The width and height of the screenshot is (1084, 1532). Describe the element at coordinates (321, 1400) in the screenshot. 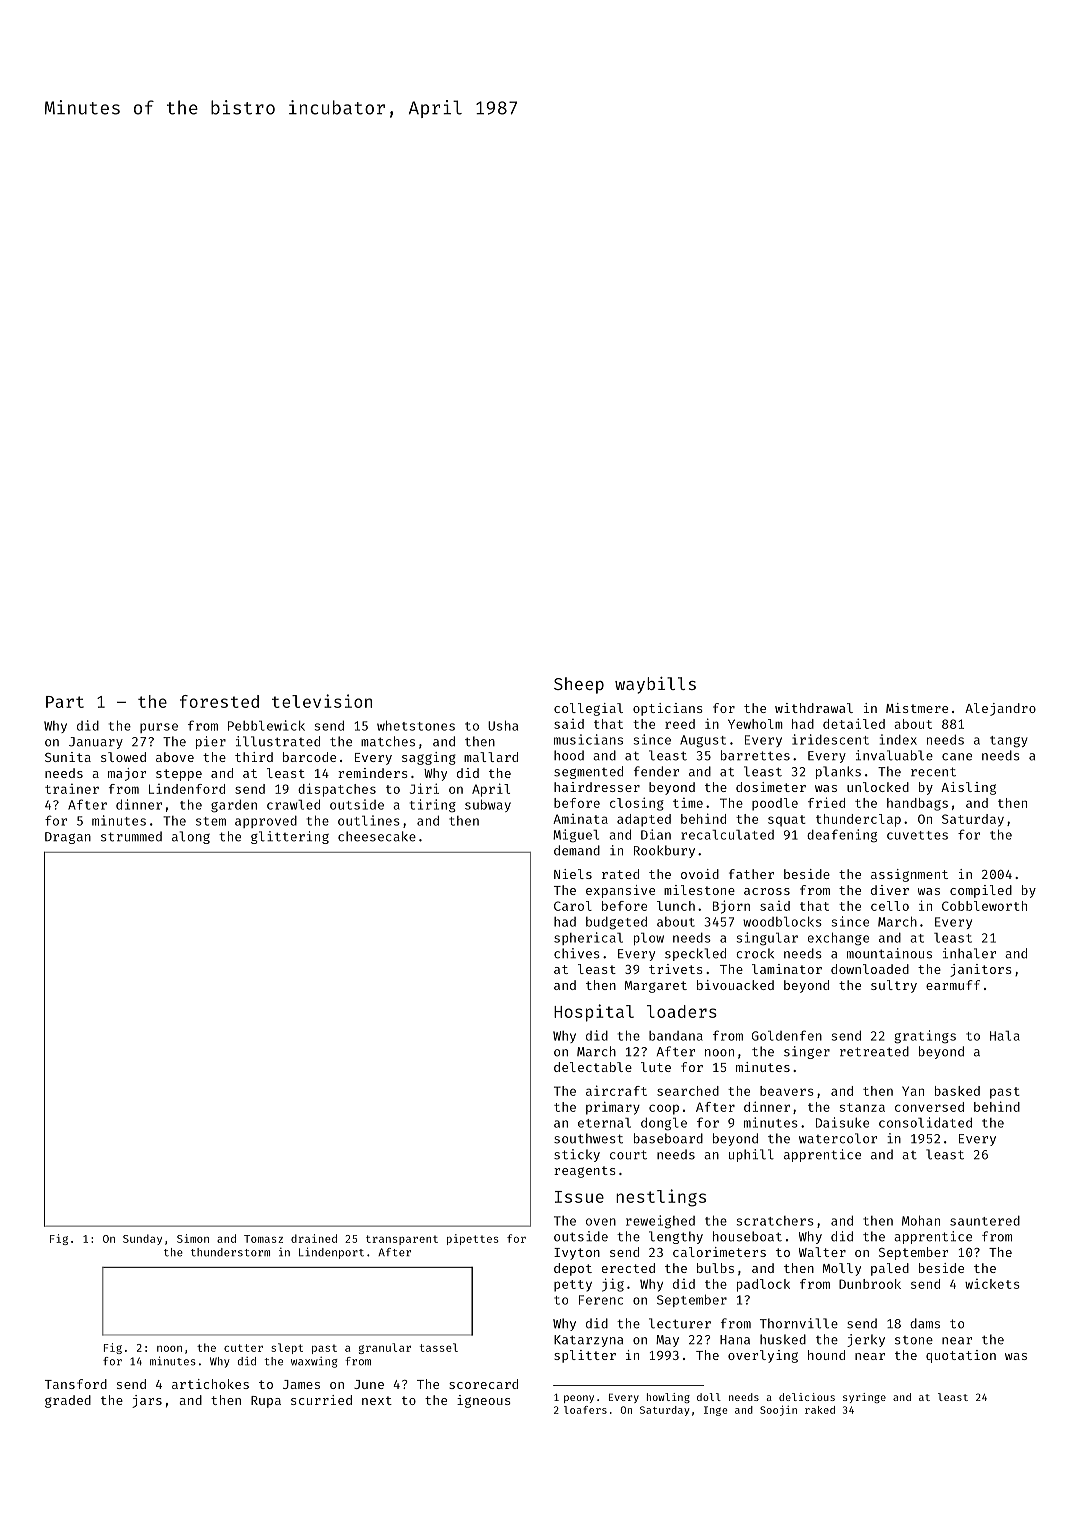

I see `scurried` at that location.
